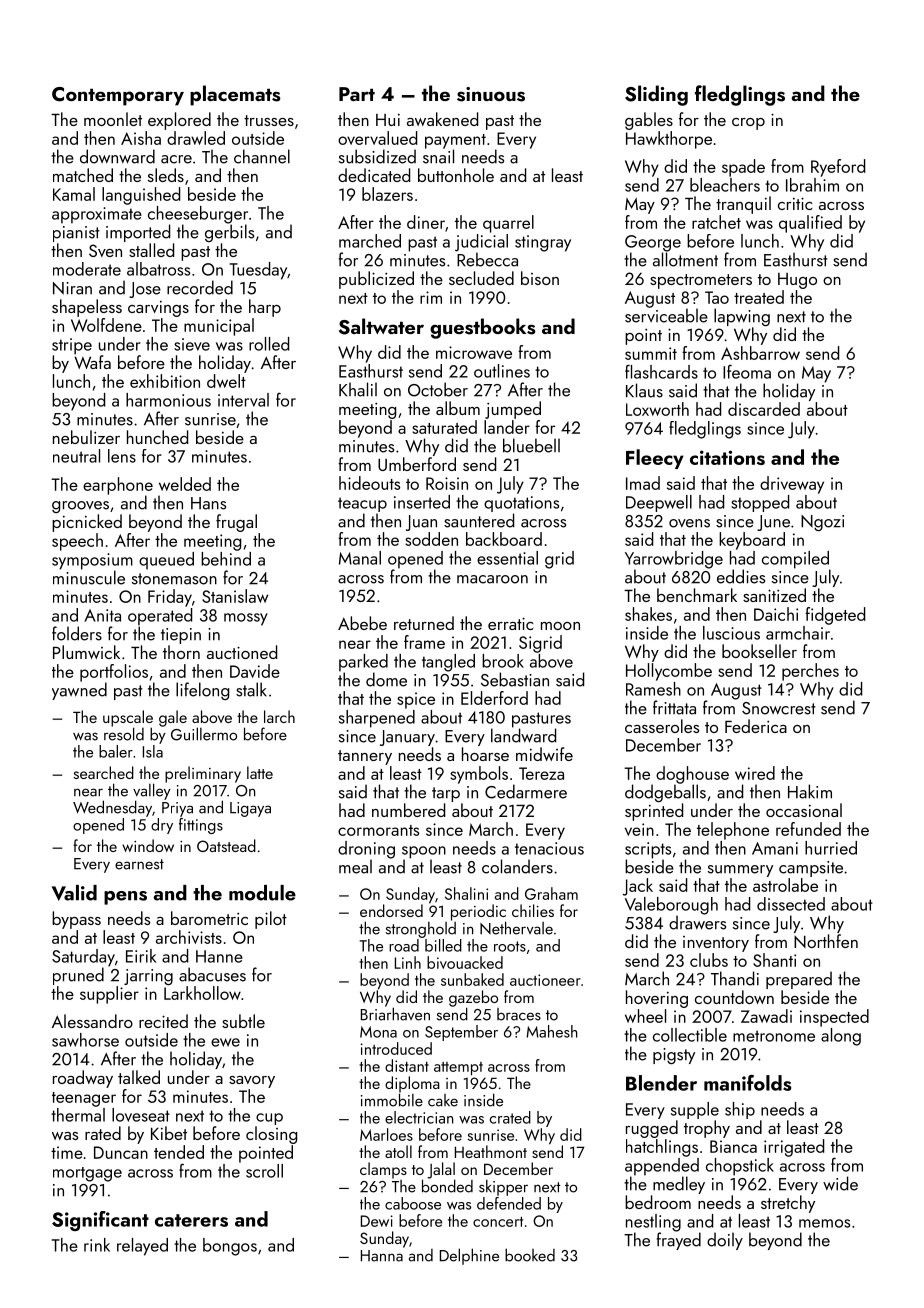  Describe the element at coordinates (128, 718) in the page. I see `upscale` at that location.
